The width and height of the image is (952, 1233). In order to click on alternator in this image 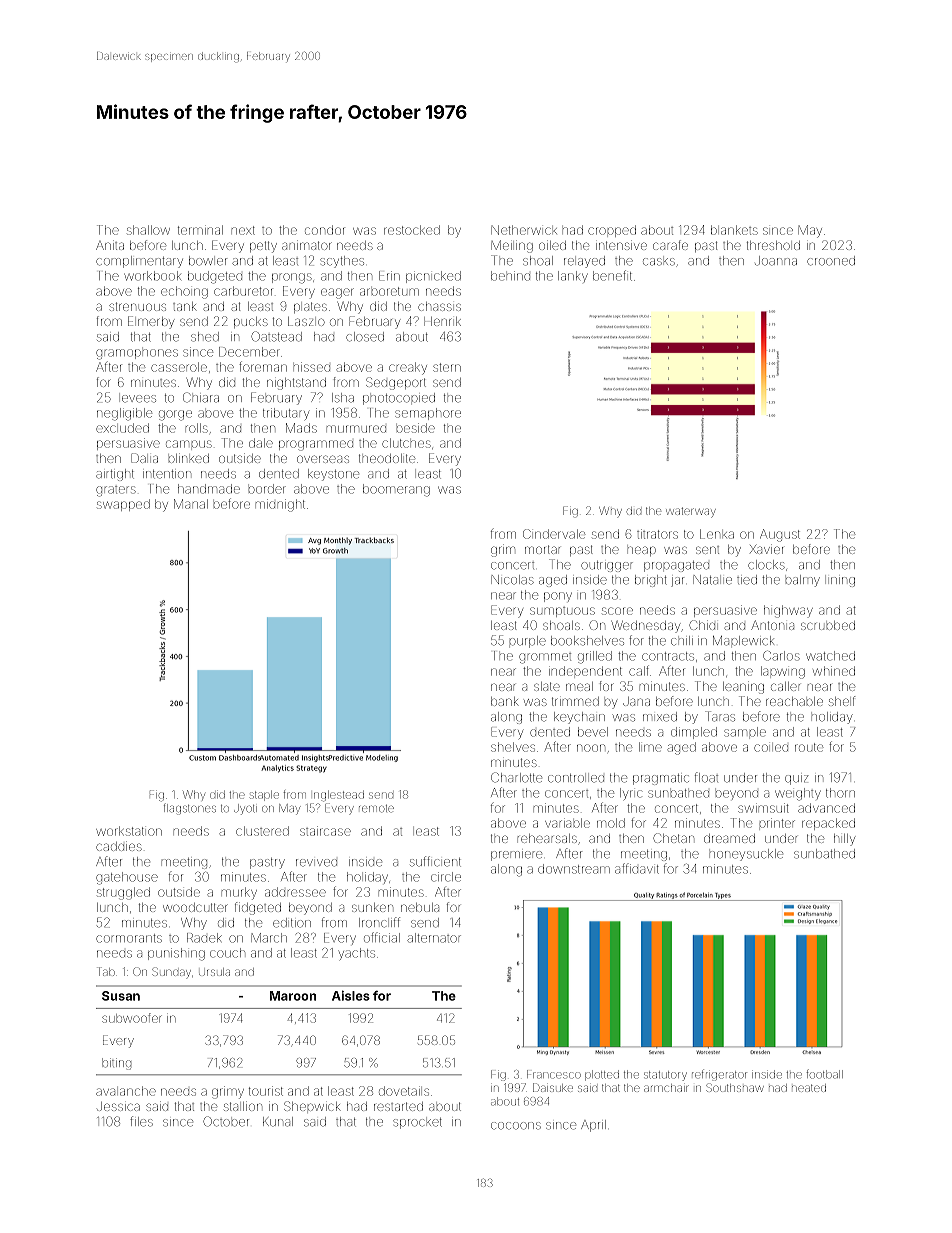, I will do `click(434, 938)`.
